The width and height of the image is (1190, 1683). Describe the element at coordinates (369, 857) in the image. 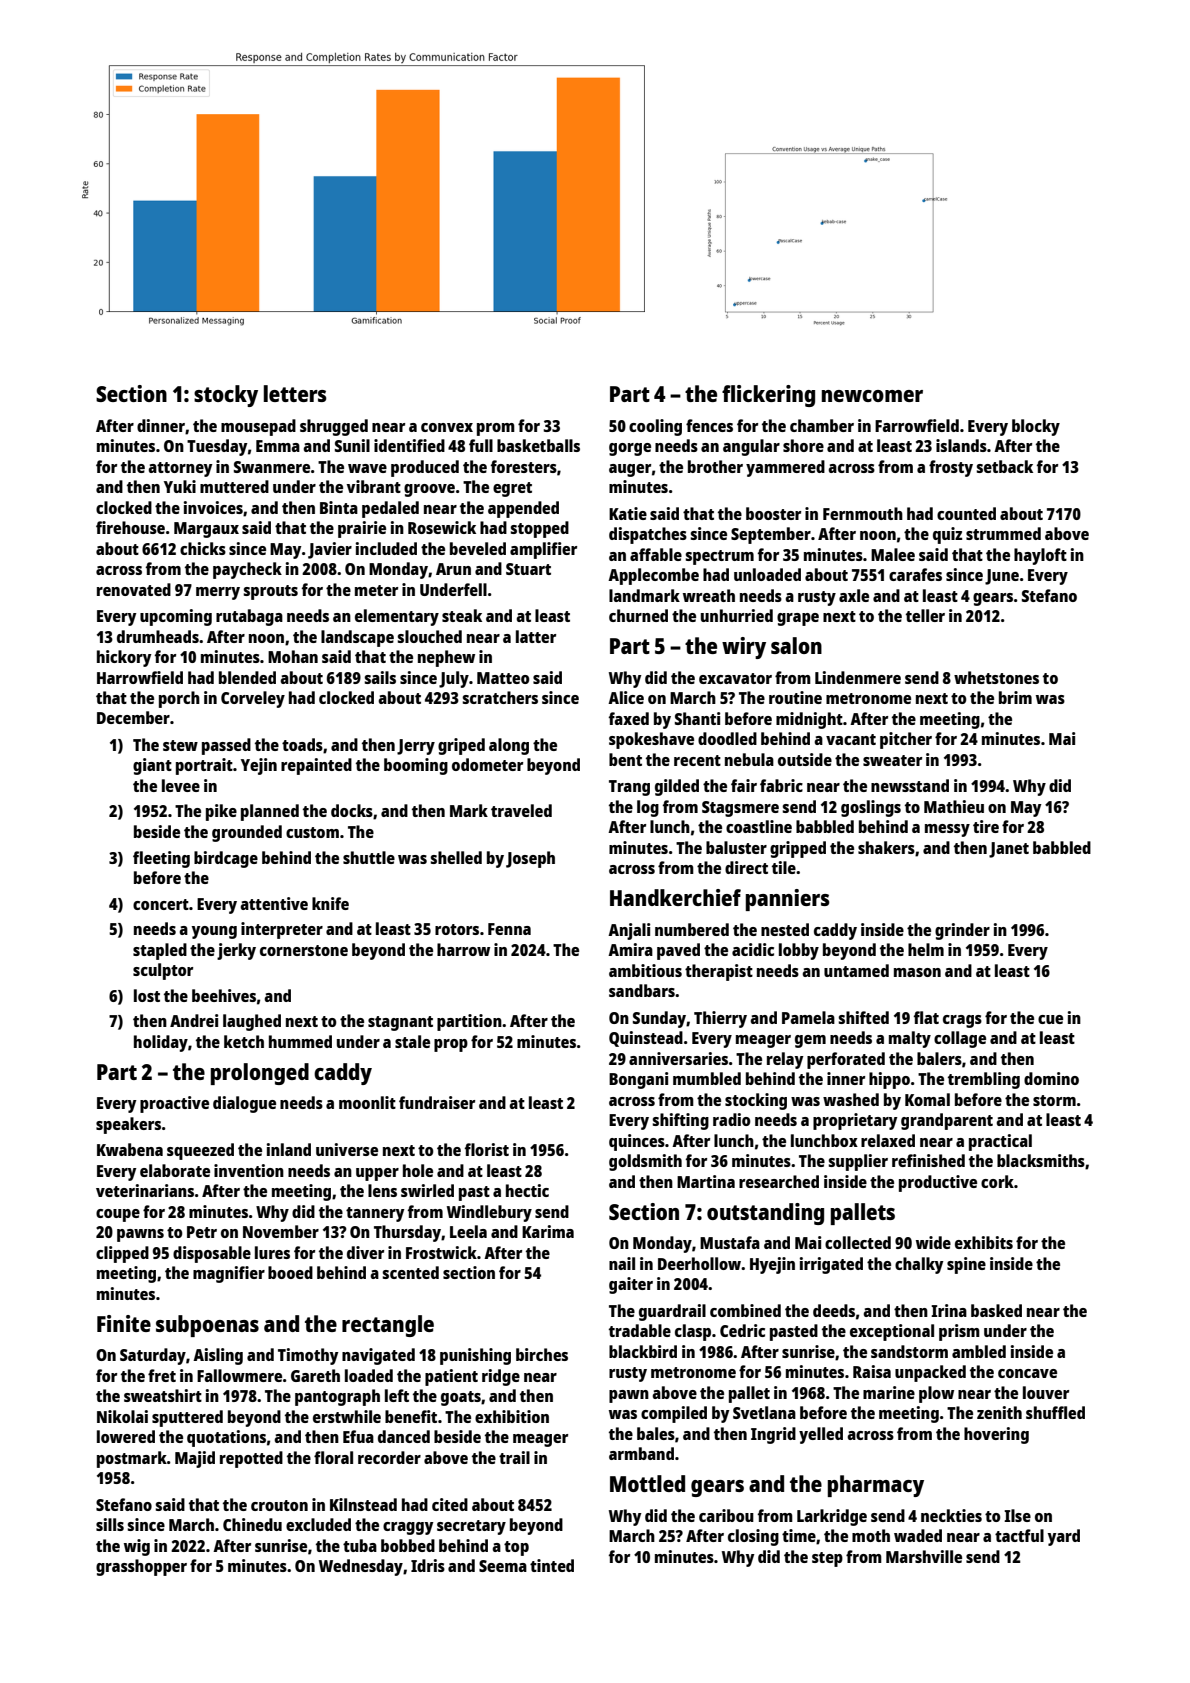

I see `shuttle` at that location.
